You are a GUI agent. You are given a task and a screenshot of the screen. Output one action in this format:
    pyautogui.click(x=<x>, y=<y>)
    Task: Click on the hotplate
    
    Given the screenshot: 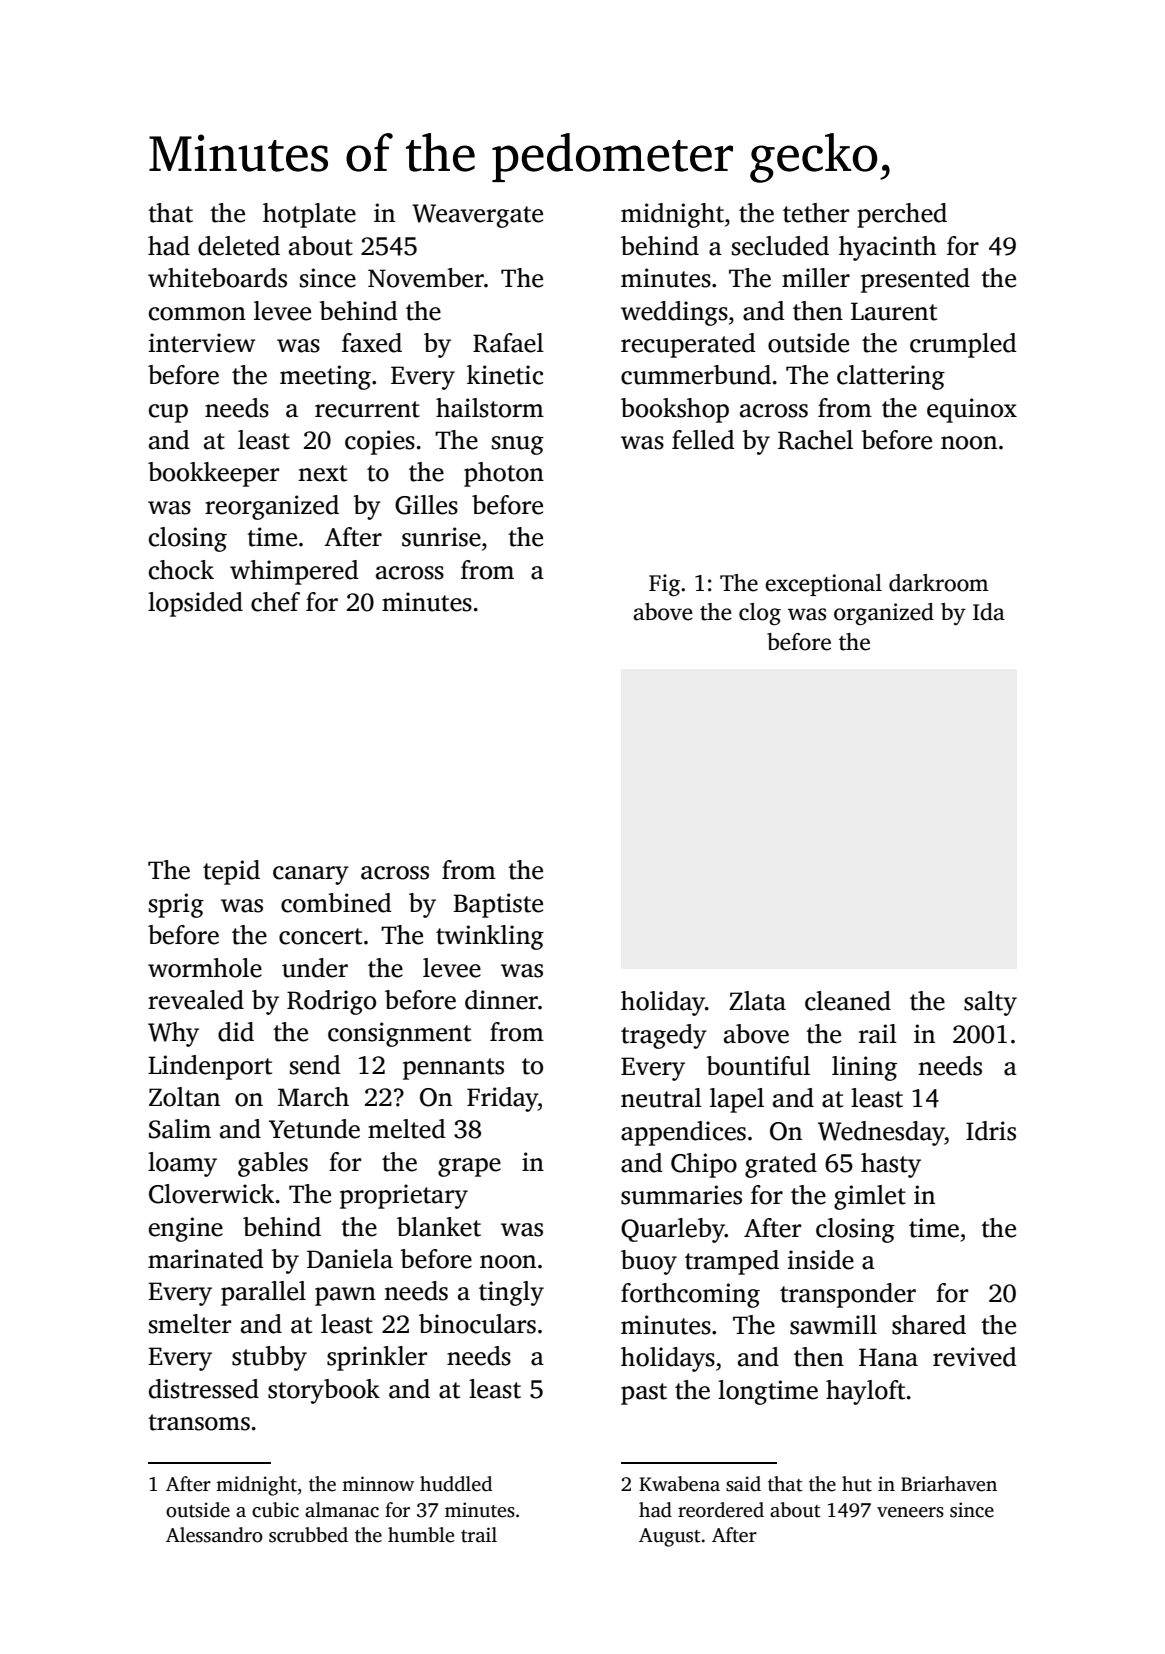 What is the action you would take?
    pyautogui.click(x=309, y=215)
